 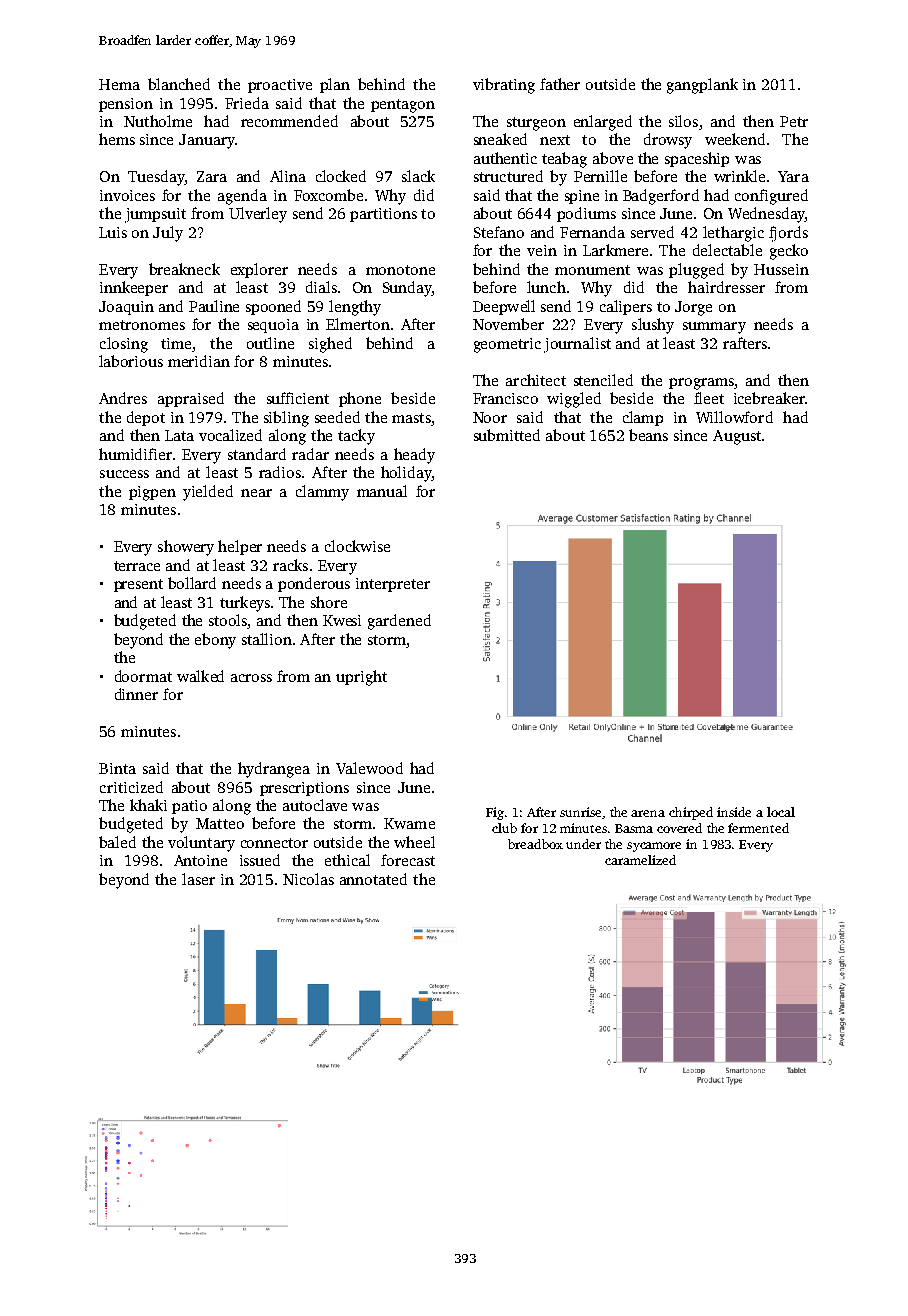 I want to click on father, so click(x=560, y=84).
